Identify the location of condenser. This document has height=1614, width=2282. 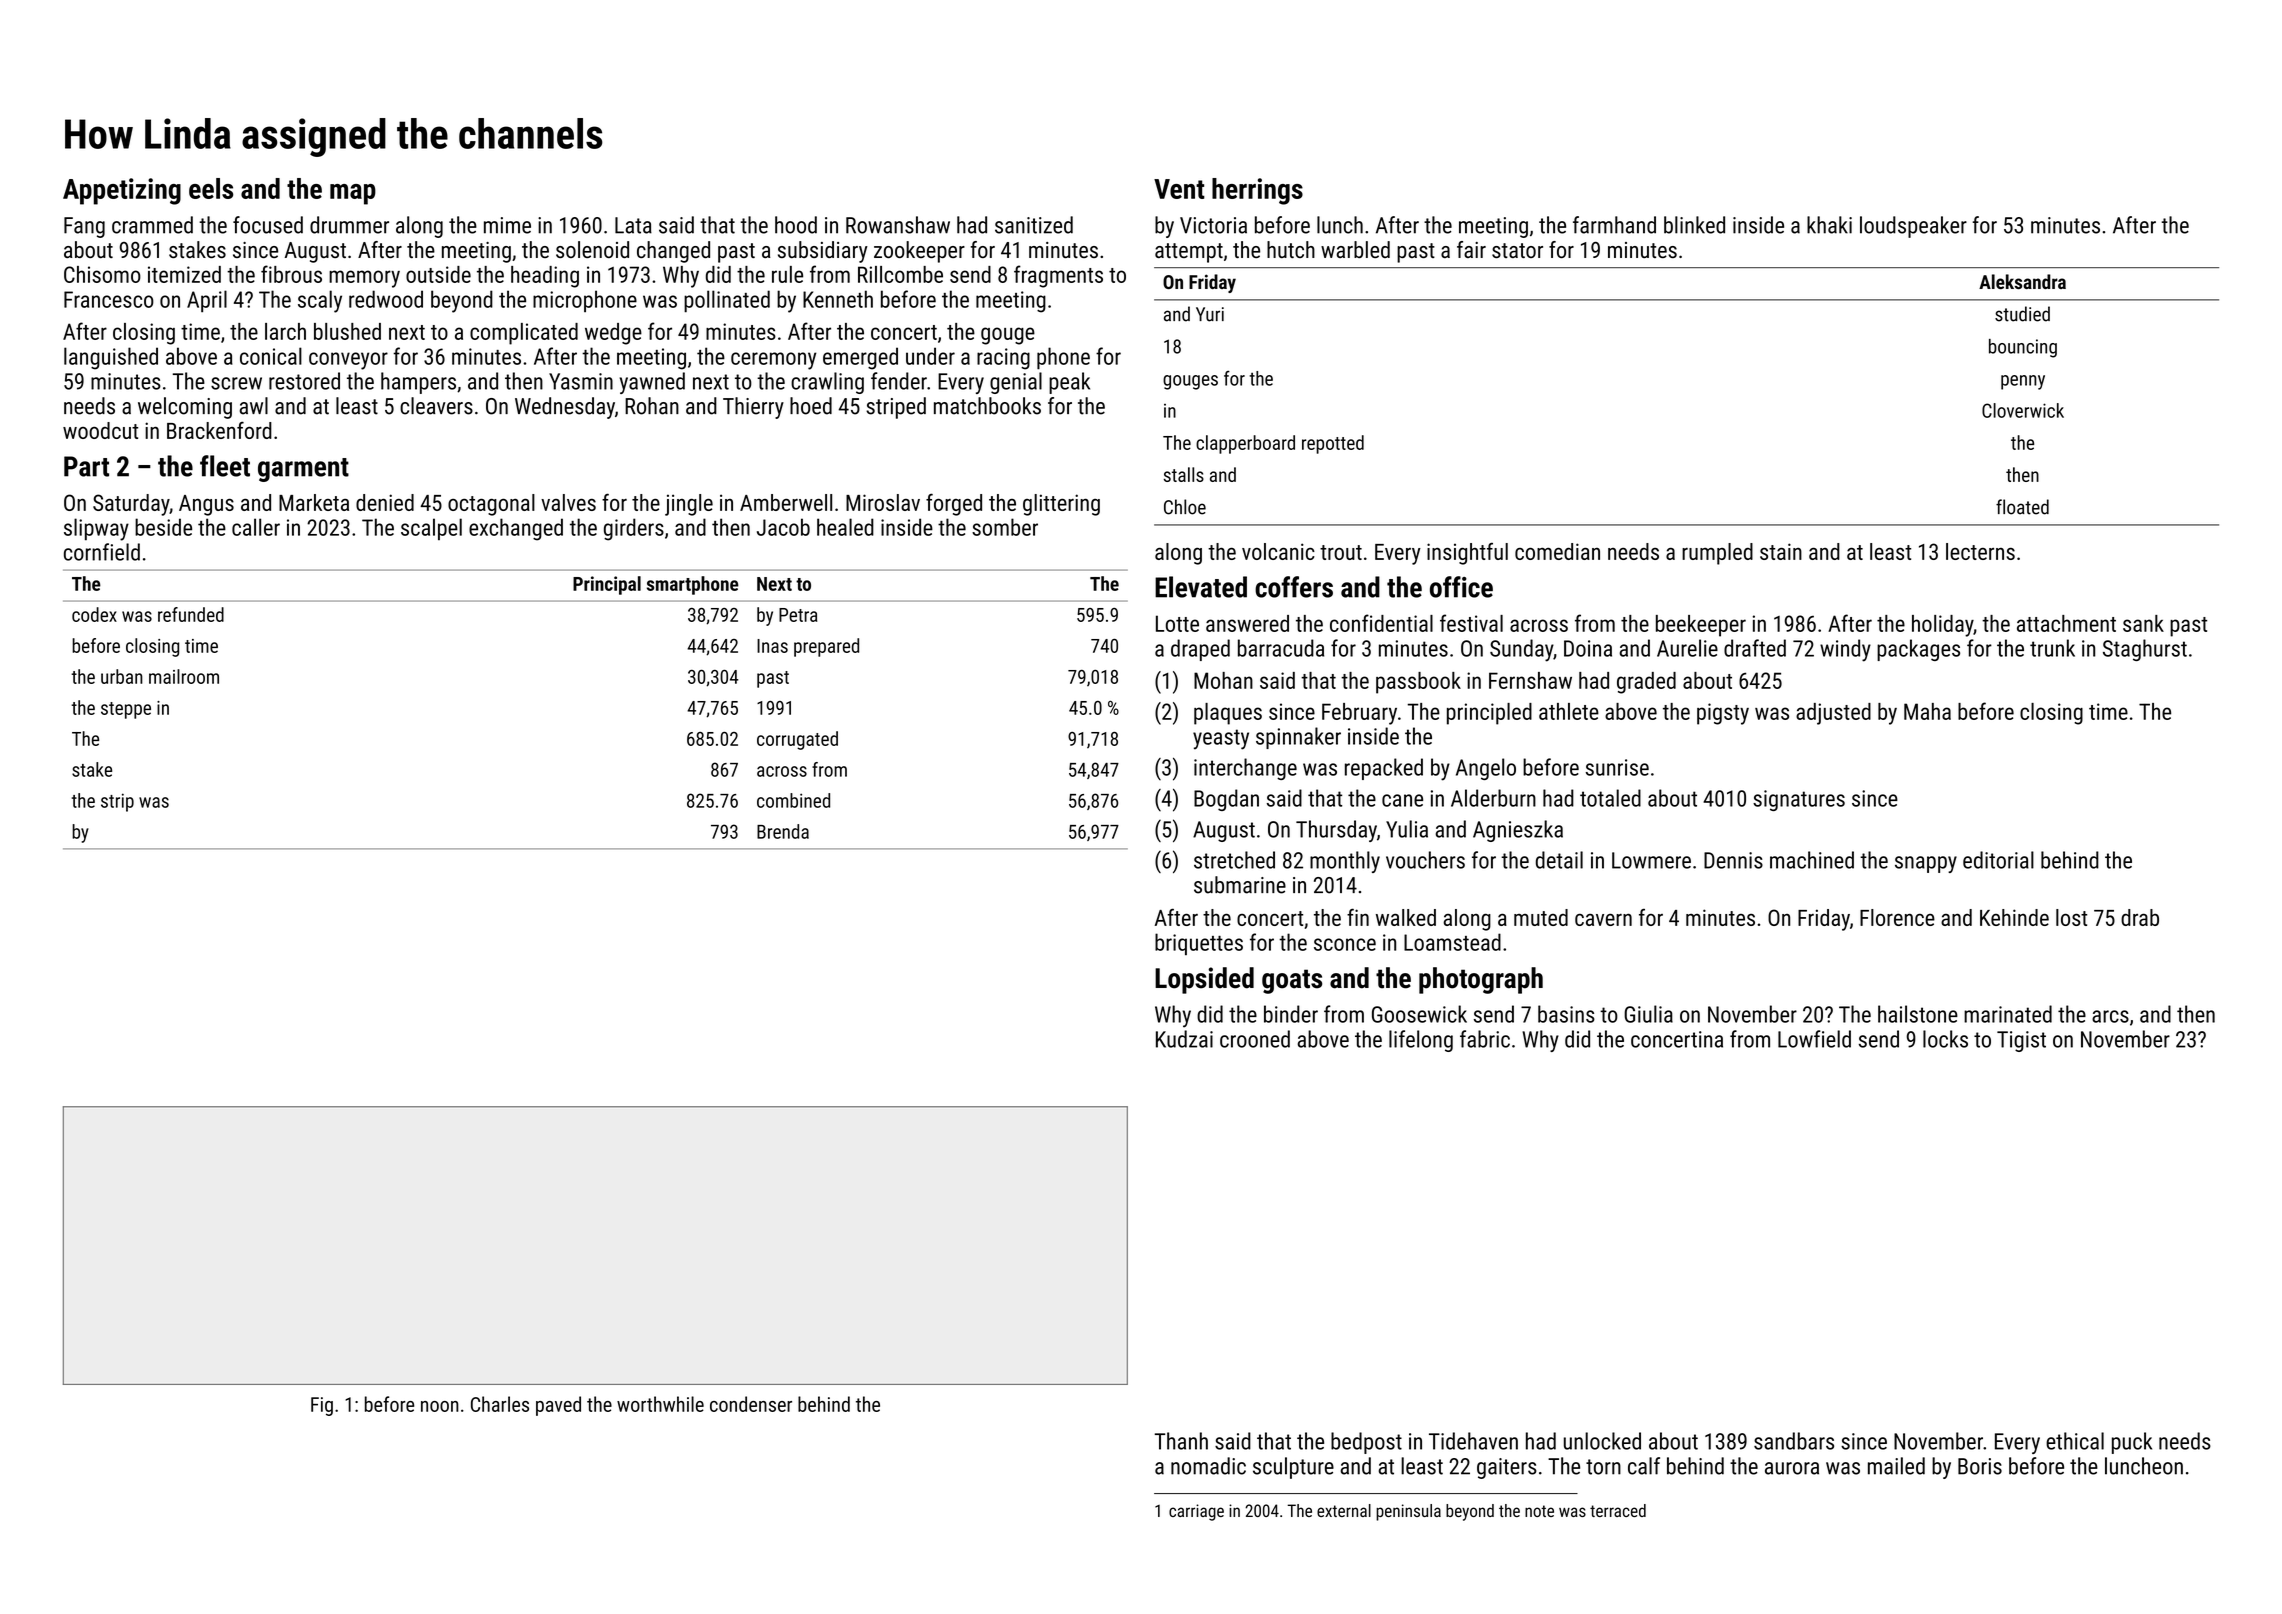
(751, 1404).
